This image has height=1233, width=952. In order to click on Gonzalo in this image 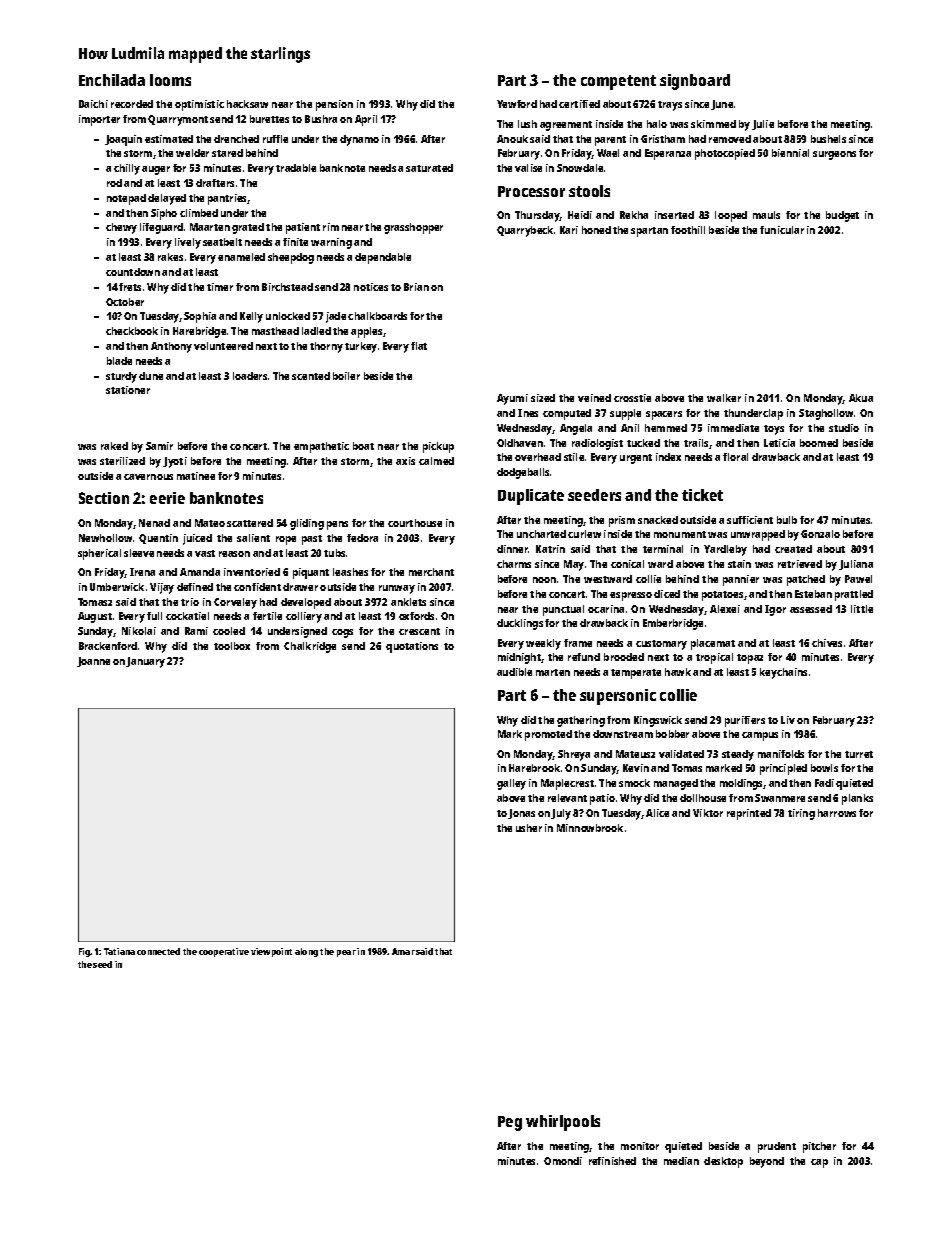, I will do `click(820, 534)`.
